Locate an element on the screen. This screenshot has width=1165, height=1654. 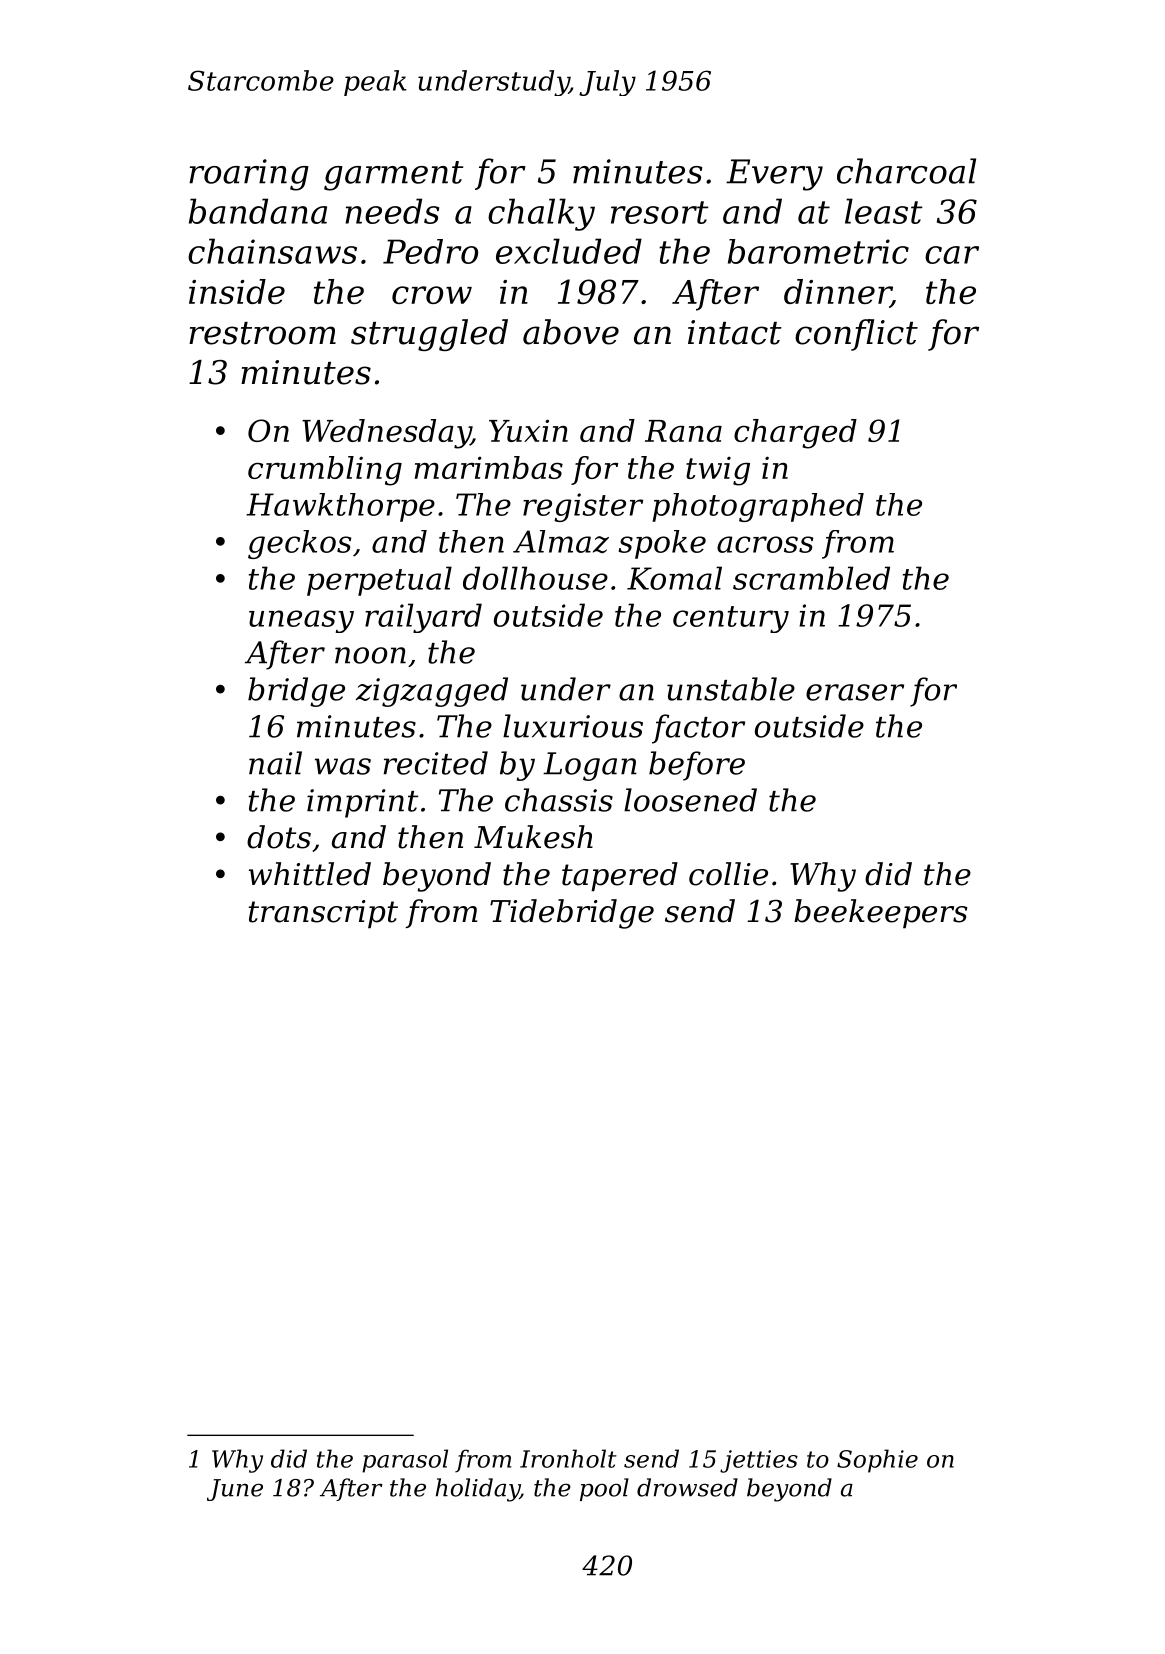
beekeepers is located at coordinates (881, 914).
